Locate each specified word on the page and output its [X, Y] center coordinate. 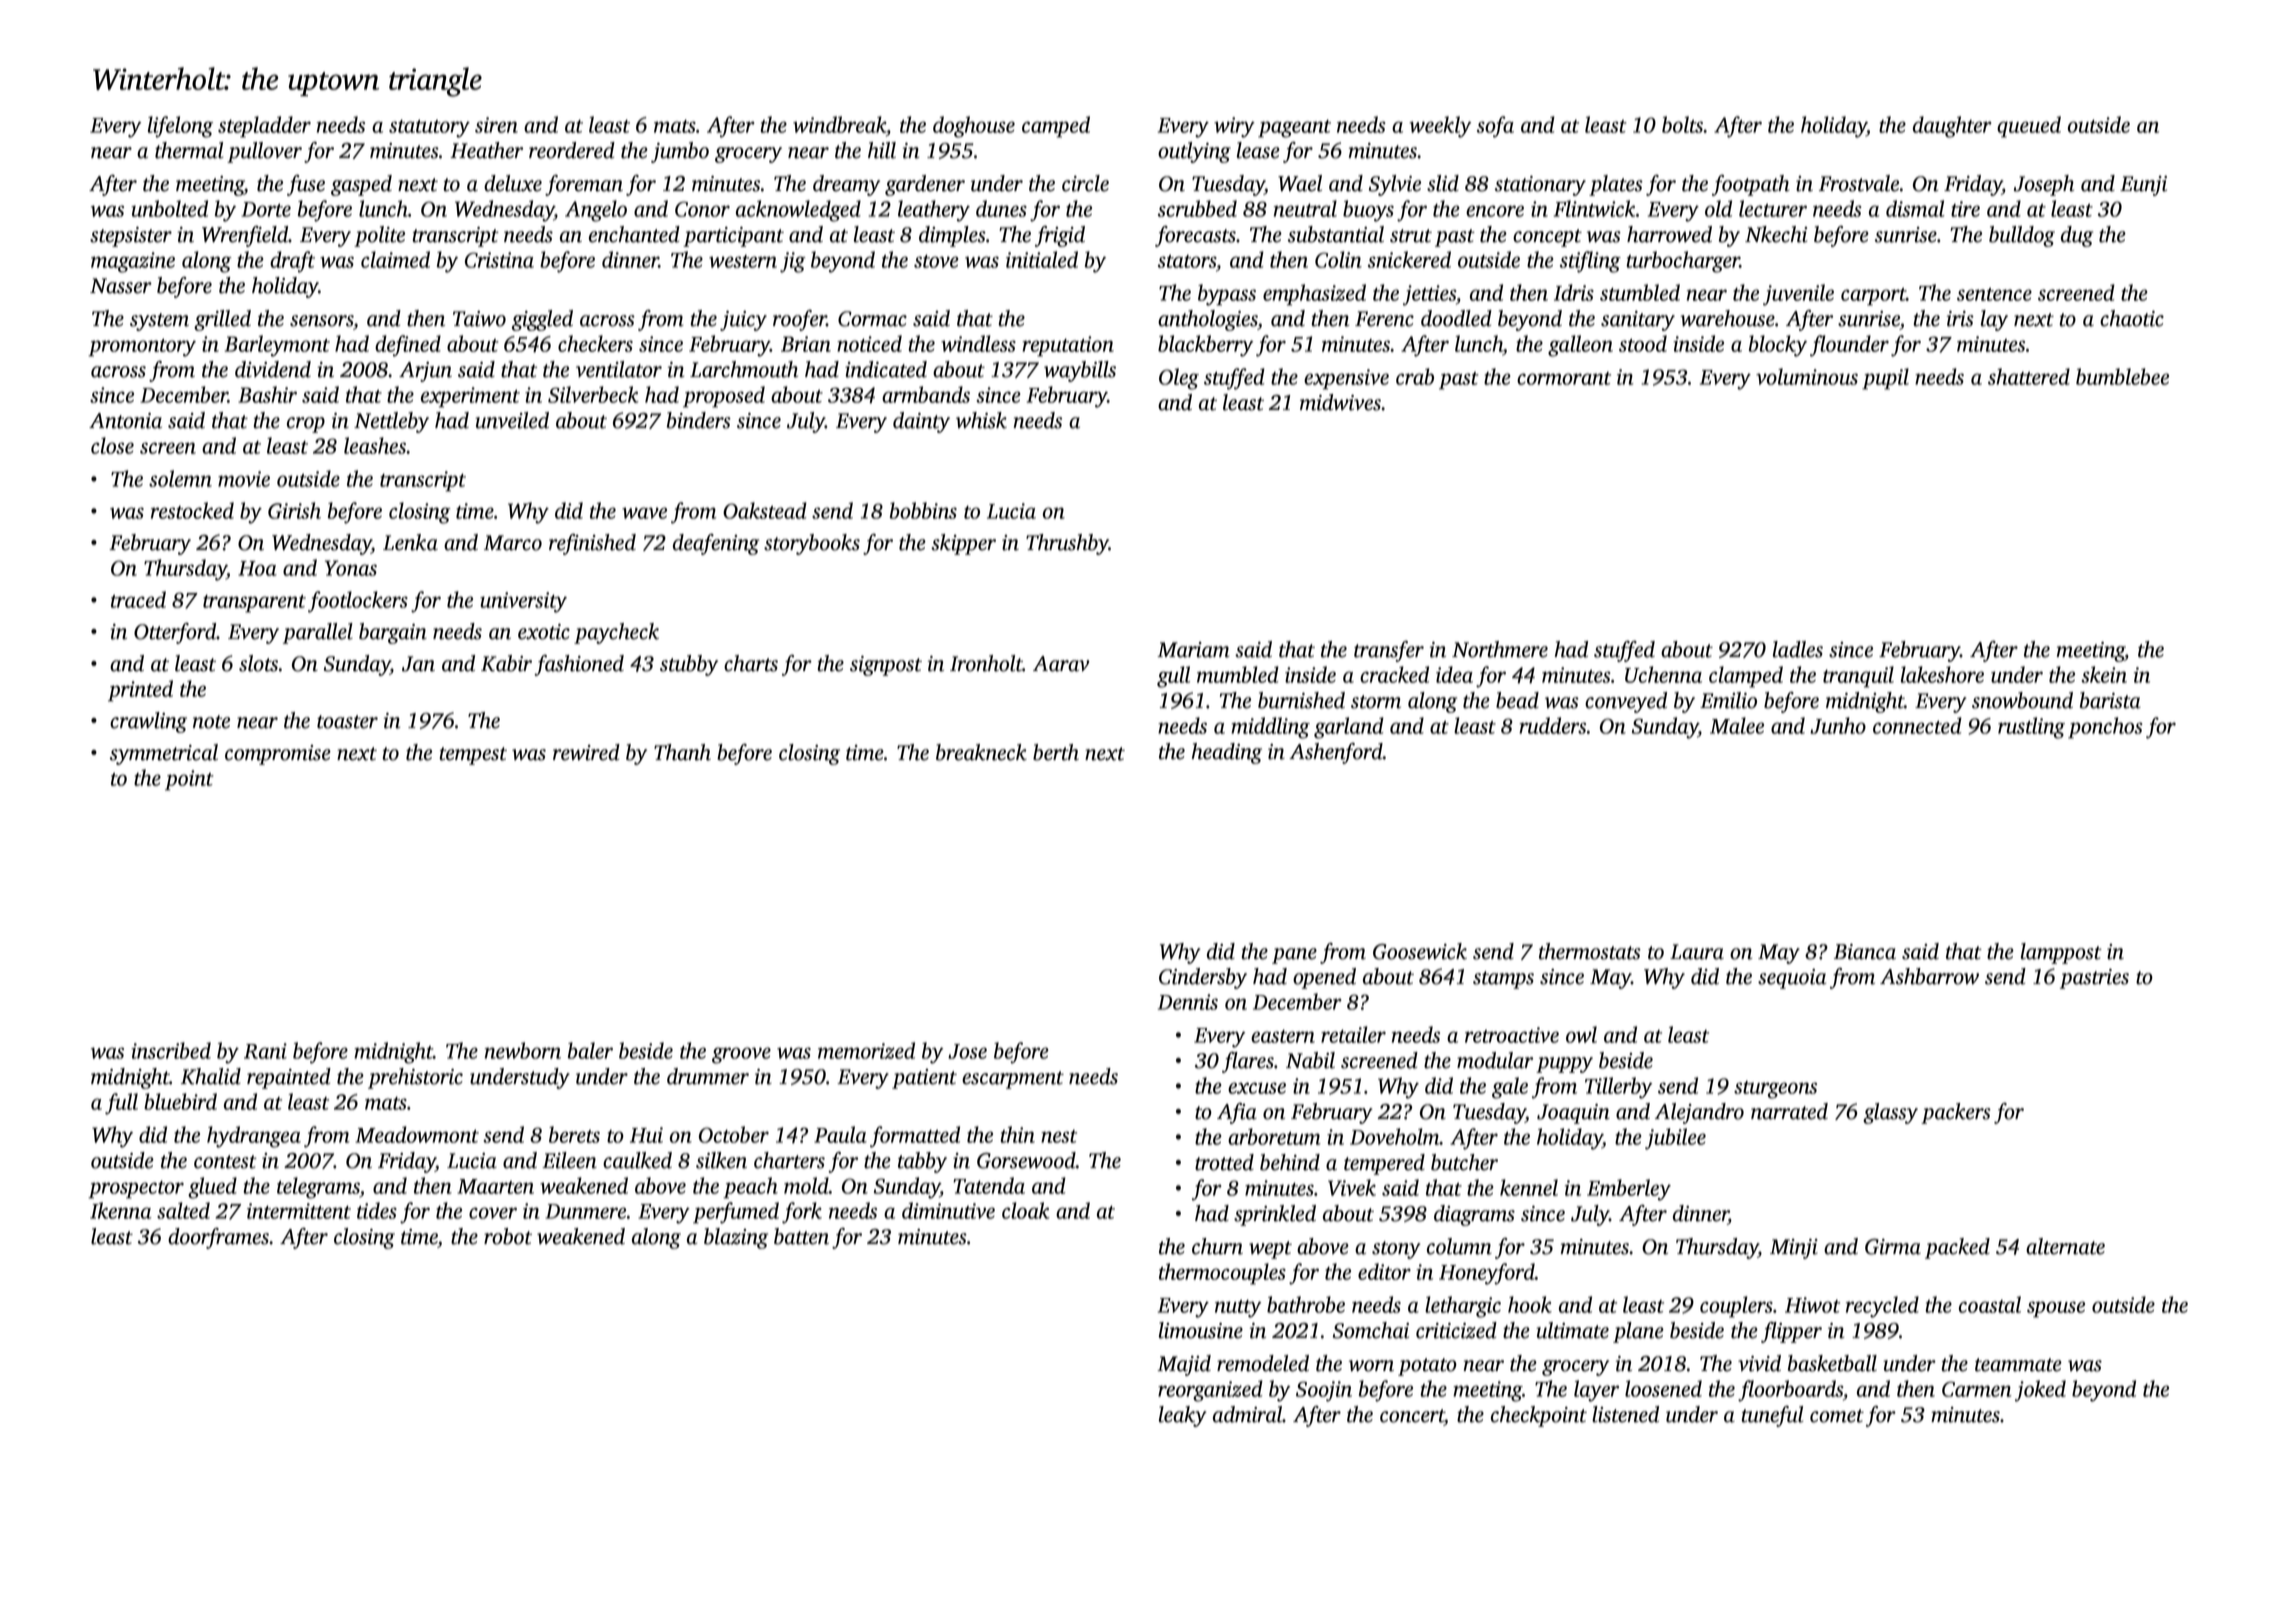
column [1459, 1246]
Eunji [2143, 186]
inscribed [171, 1050]
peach [750, 1188]
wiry [1234, 127]
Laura [1697, 952]
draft [292, 262]
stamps [1503, 980]
